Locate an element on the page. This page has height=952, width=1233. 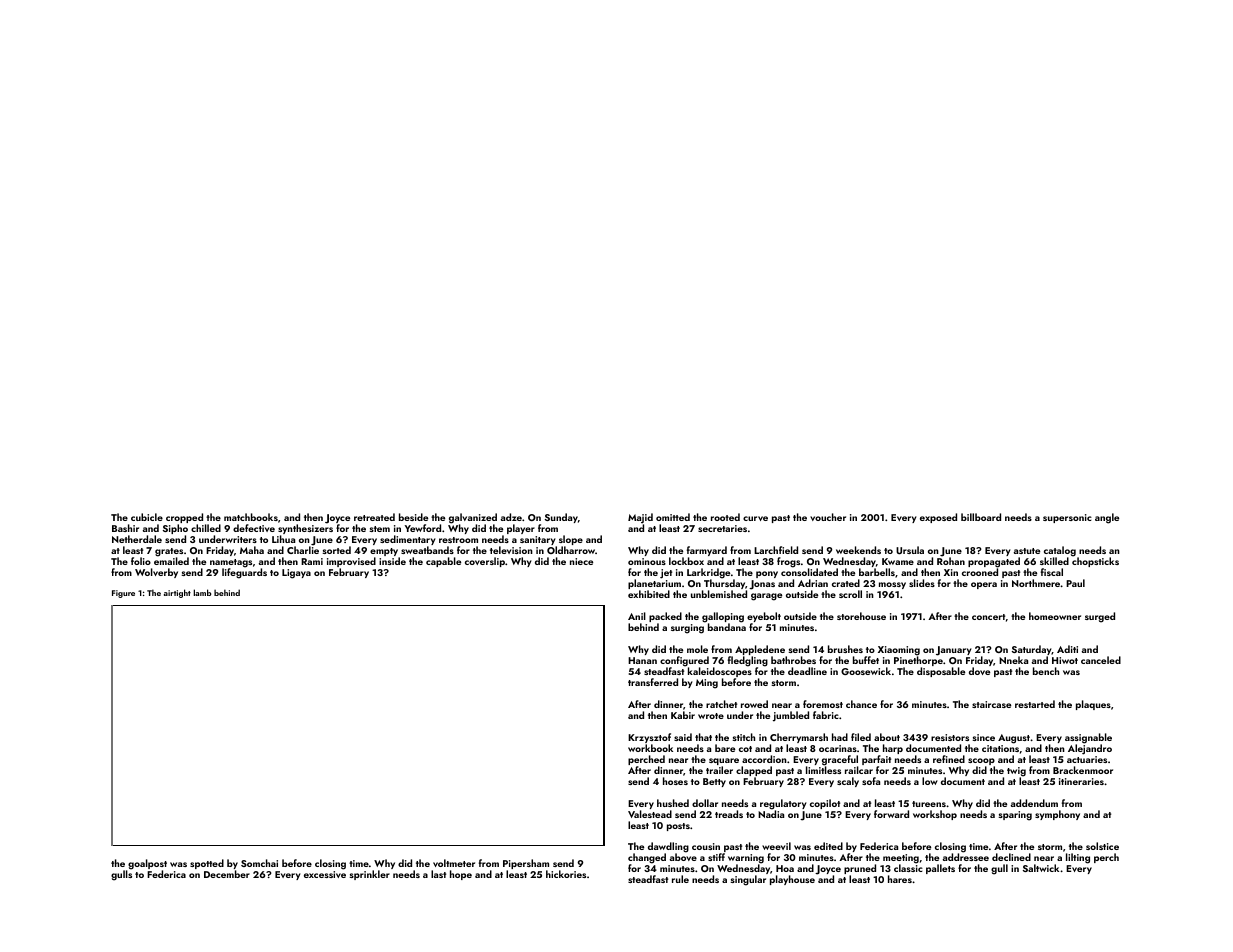
airtight is located at coordinates (177, 593).
